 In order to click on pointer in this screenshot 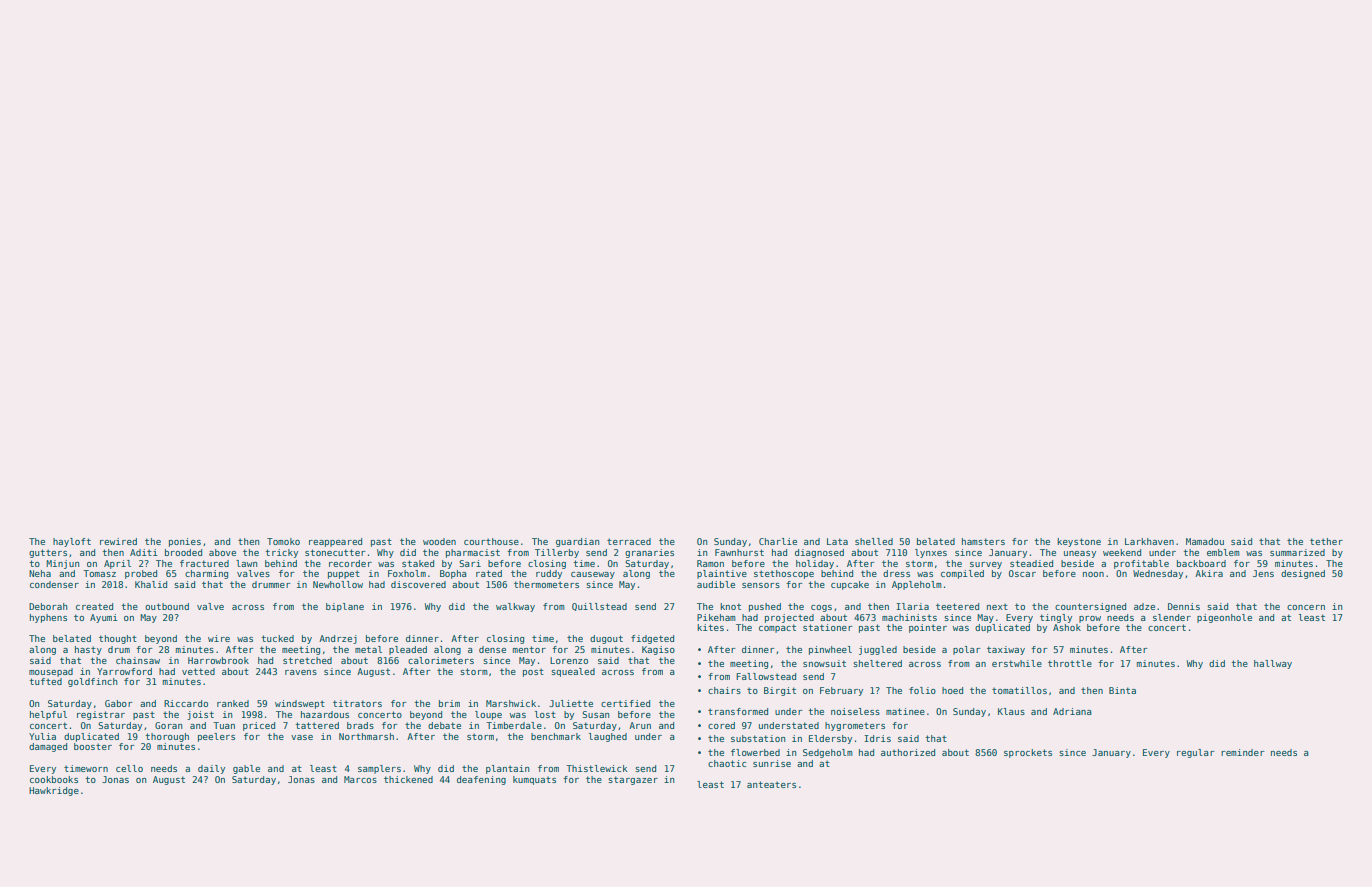, I will do `click(928, 628)`.
